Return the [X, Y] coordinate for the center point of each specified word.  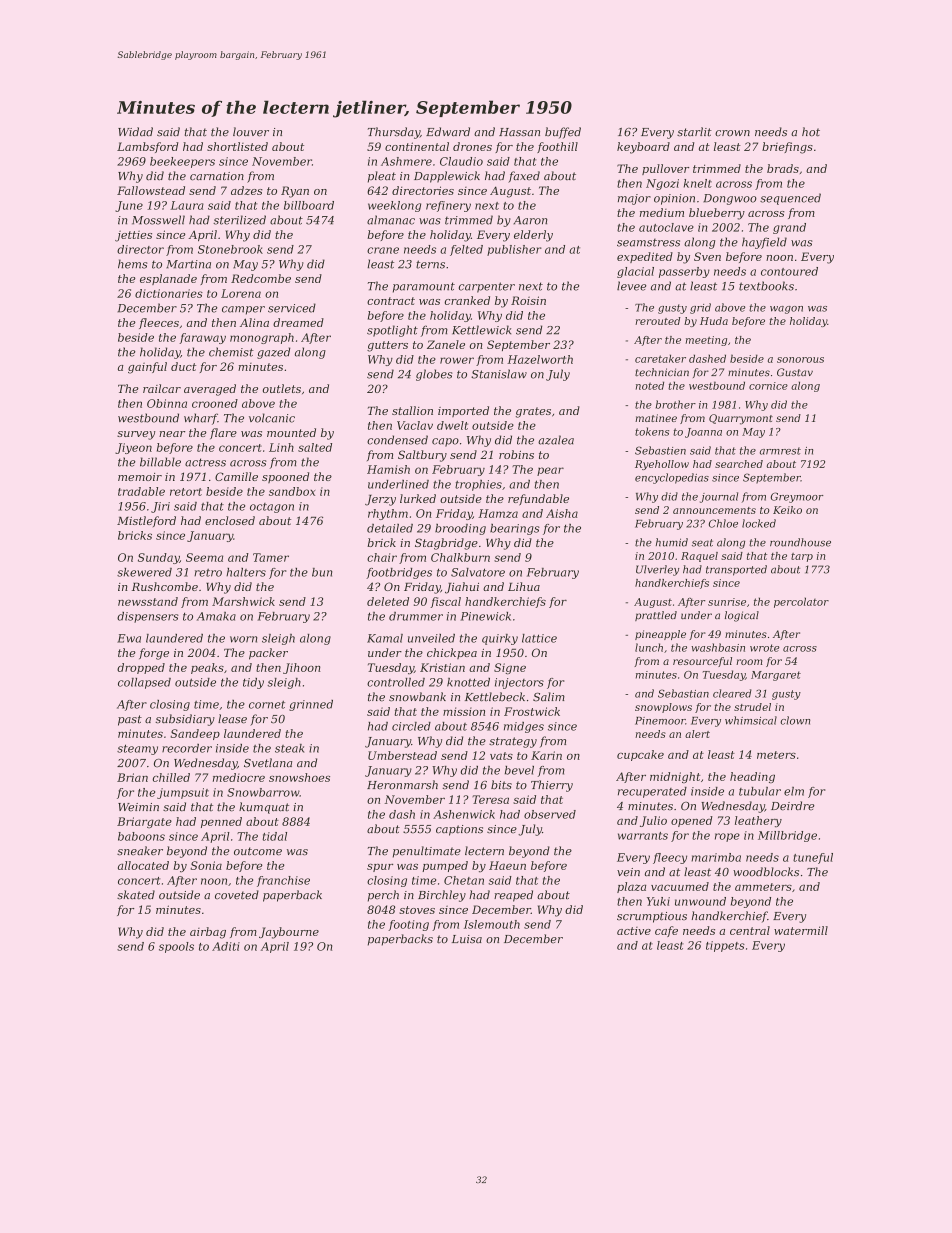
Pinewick [486, 616]
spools [176, 947]
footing [408, 925]
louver [251, 132]
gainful [147, 368]
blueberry [717, 214]
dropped [141, 668]
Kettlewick [481, 330]
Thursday [394, 133]
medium [662, 212]
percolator [801, 602]
